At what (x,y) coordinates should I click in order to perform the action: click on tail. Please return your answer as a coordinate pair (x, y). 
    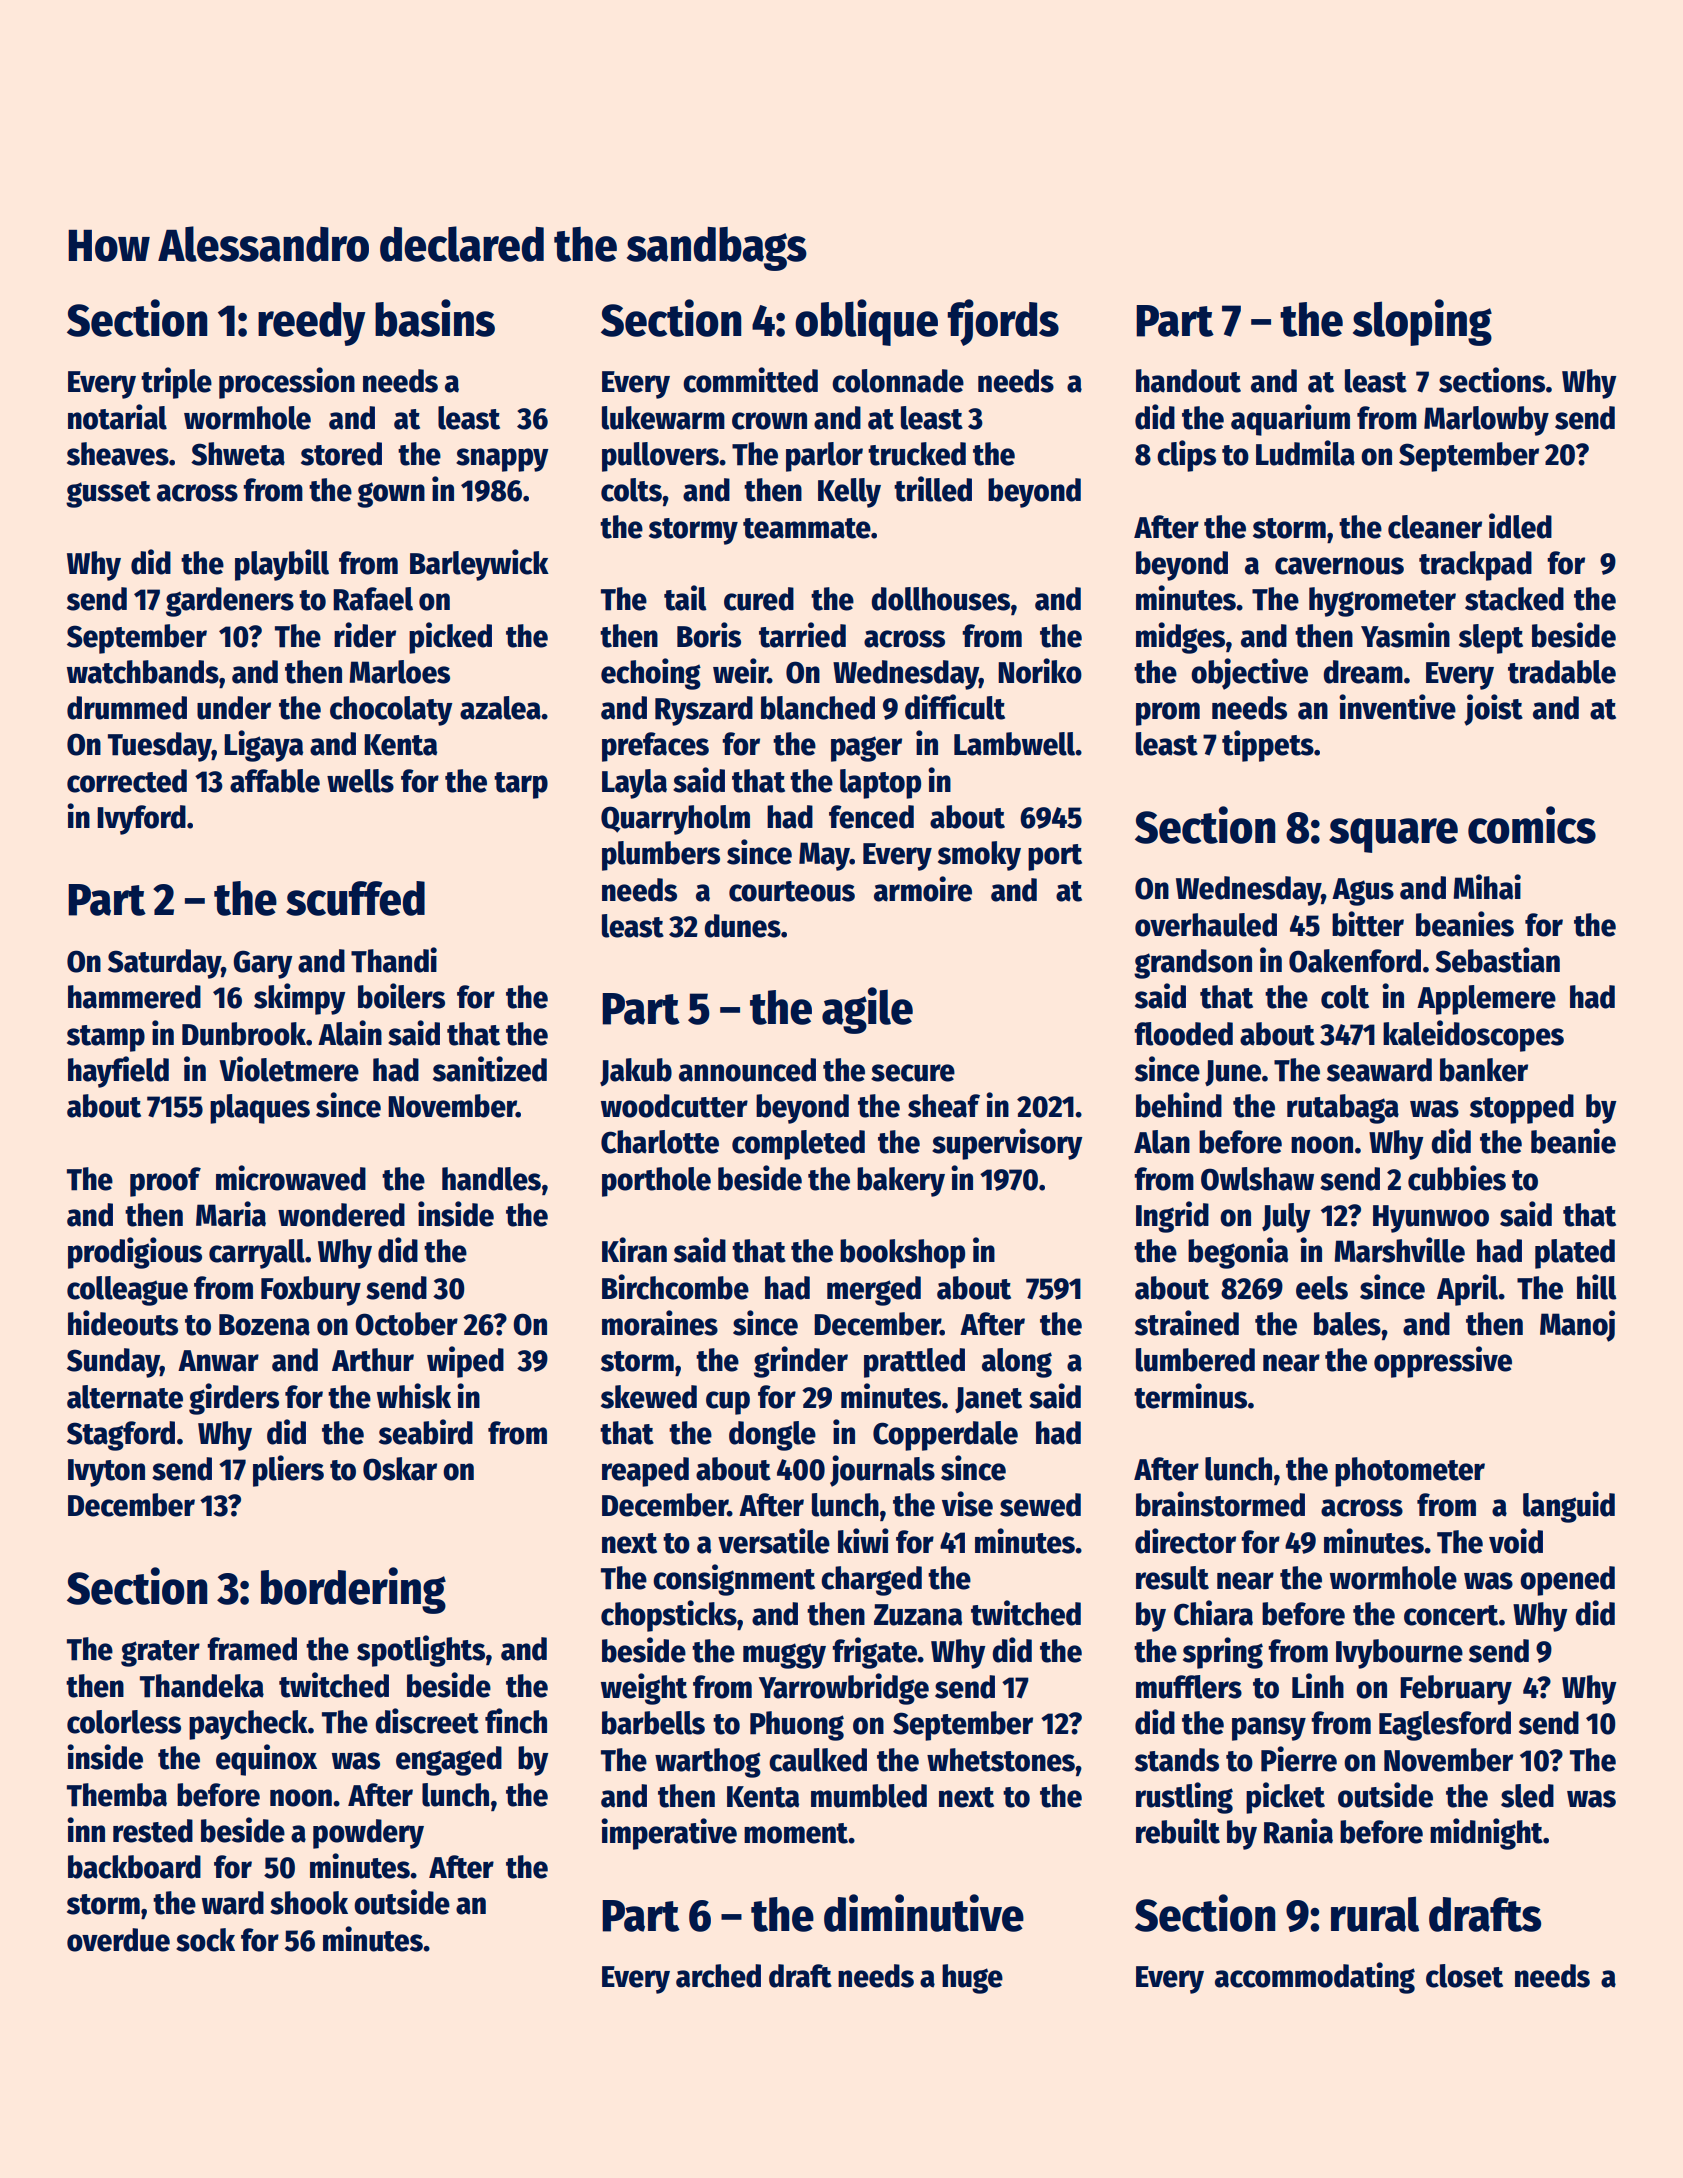
    Looking at the image, I should click on (685, 598).
